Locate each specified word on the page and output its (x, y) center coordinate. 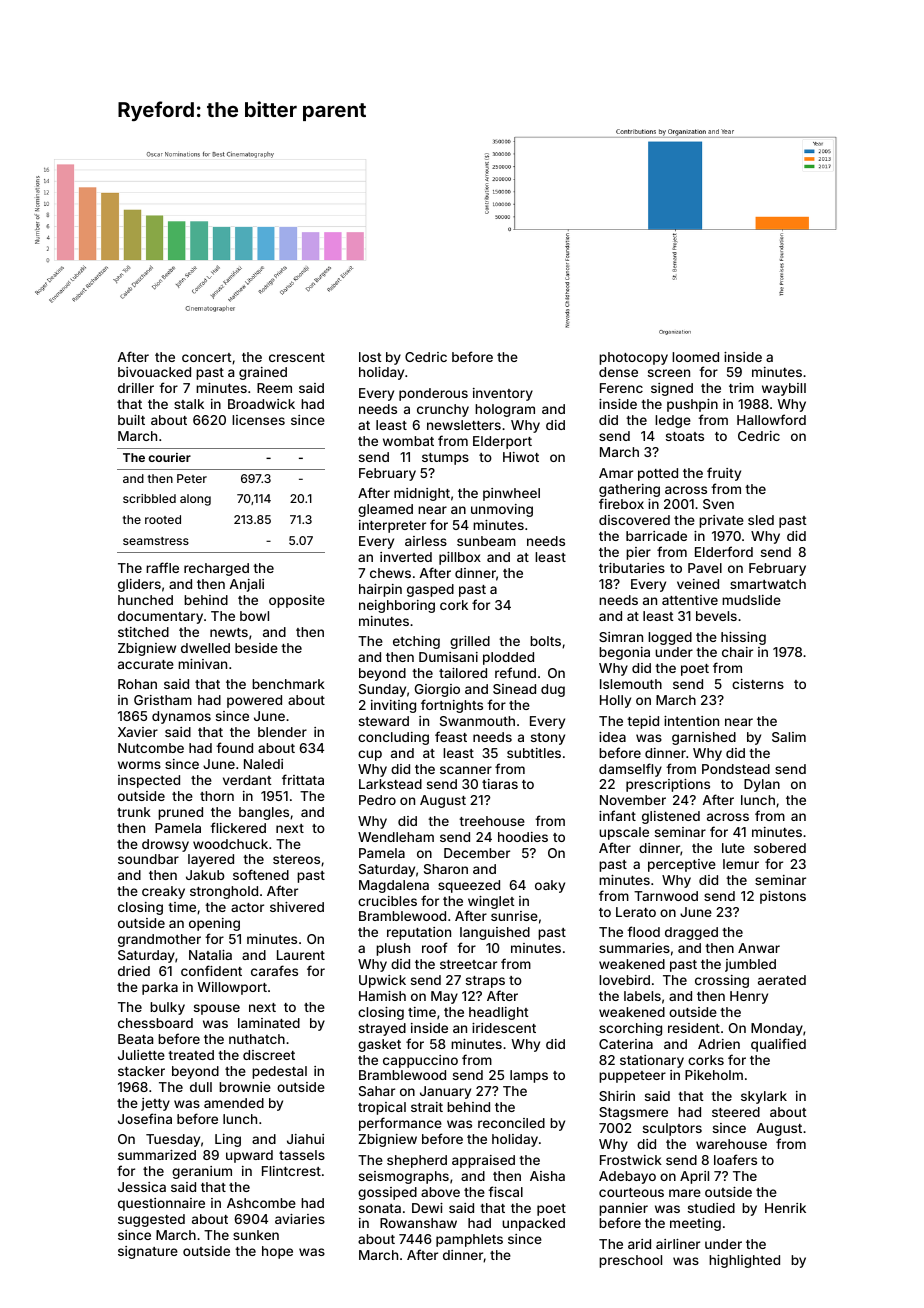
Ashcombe (261, 1203)
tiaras (500, 784)
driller (136, 388)
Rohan (137, 684)
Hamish (382, 996)
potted (658, 474)
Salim (789, 737)
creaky (163, 892)
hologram (505, 410)
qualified (778, 1045)
